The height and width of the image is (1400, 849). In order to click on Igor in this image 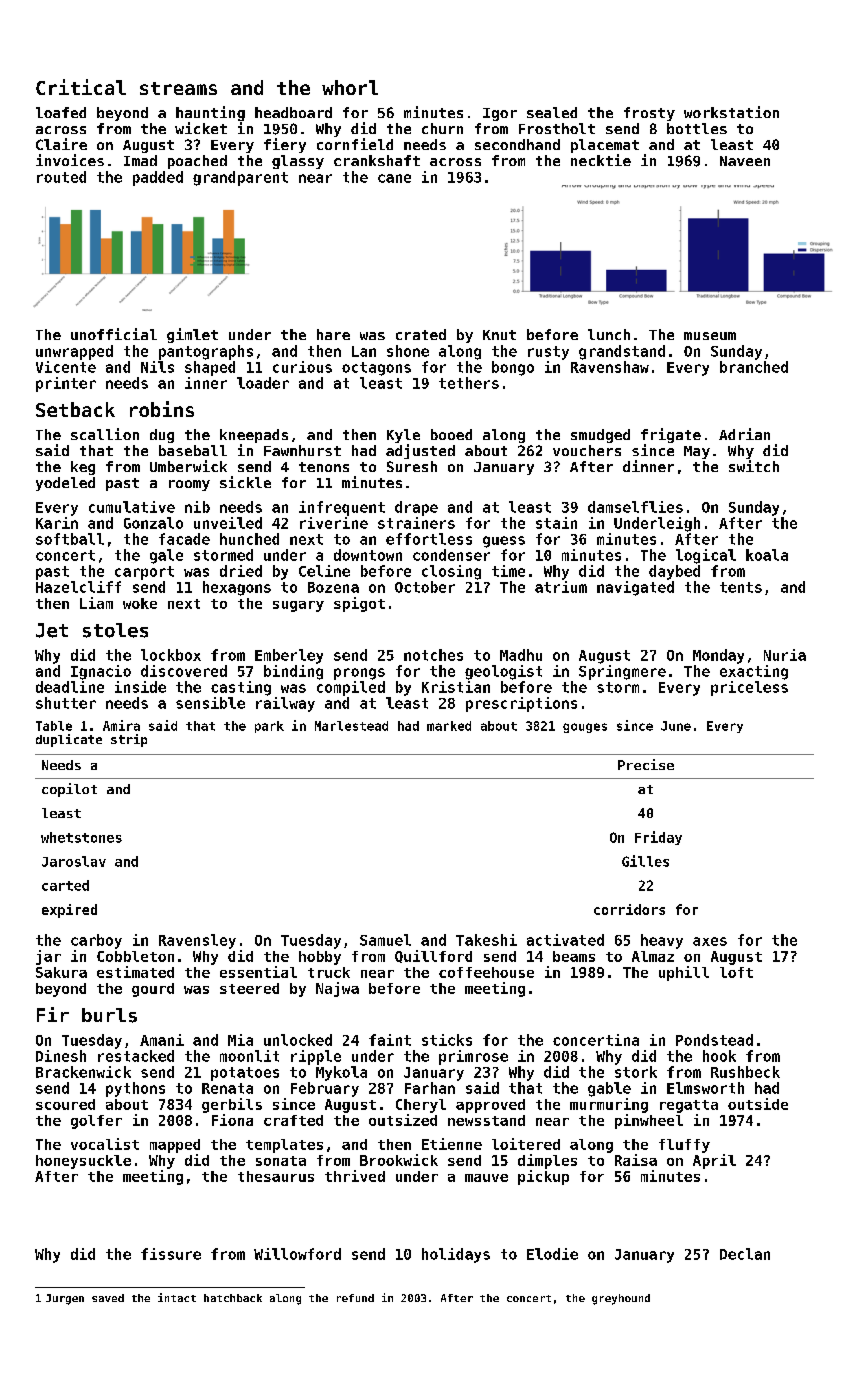, I will do `click(500, 114)`.
